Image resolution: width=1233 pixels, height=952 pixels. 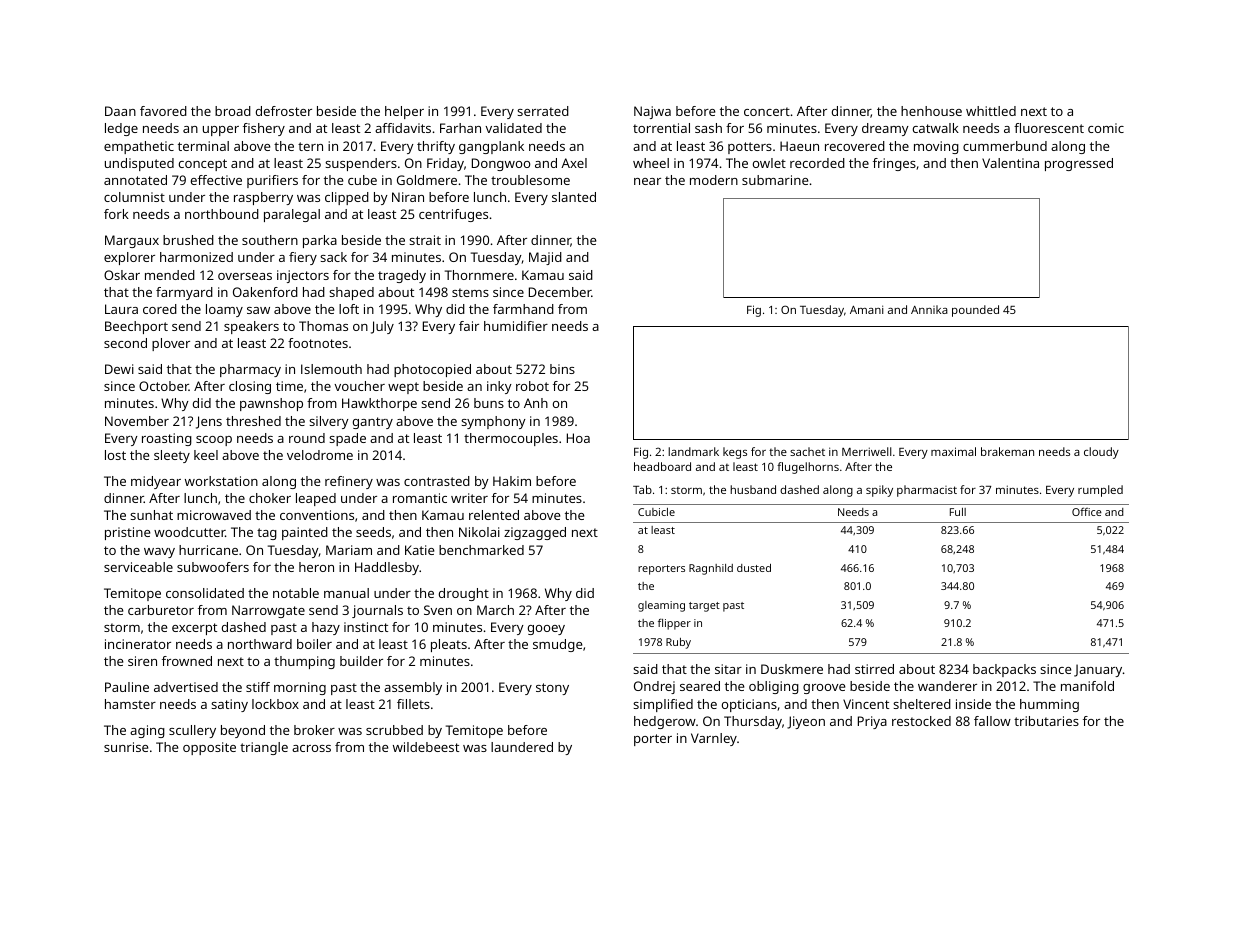 I want to click on submarine, so click(x=775, y=180).
